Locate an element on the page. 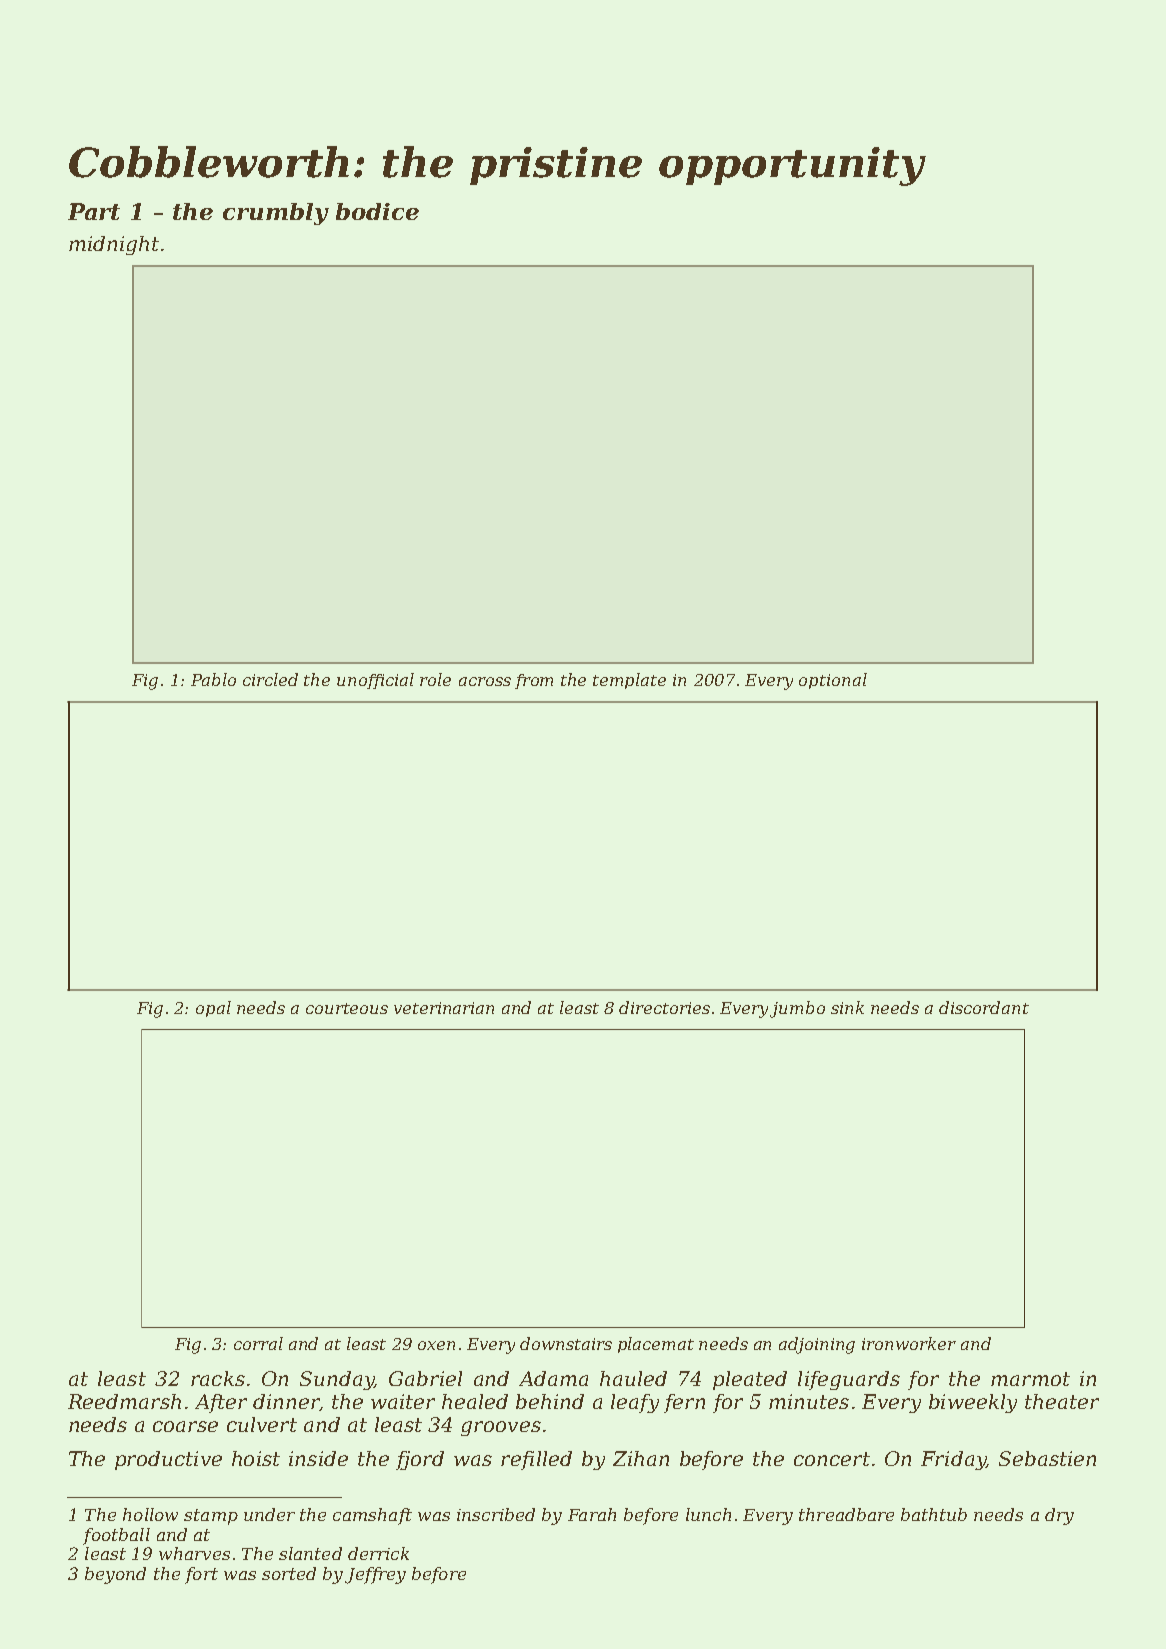 This page has height=1649, width=1166. directories is located at coordinates (664, 1007).
